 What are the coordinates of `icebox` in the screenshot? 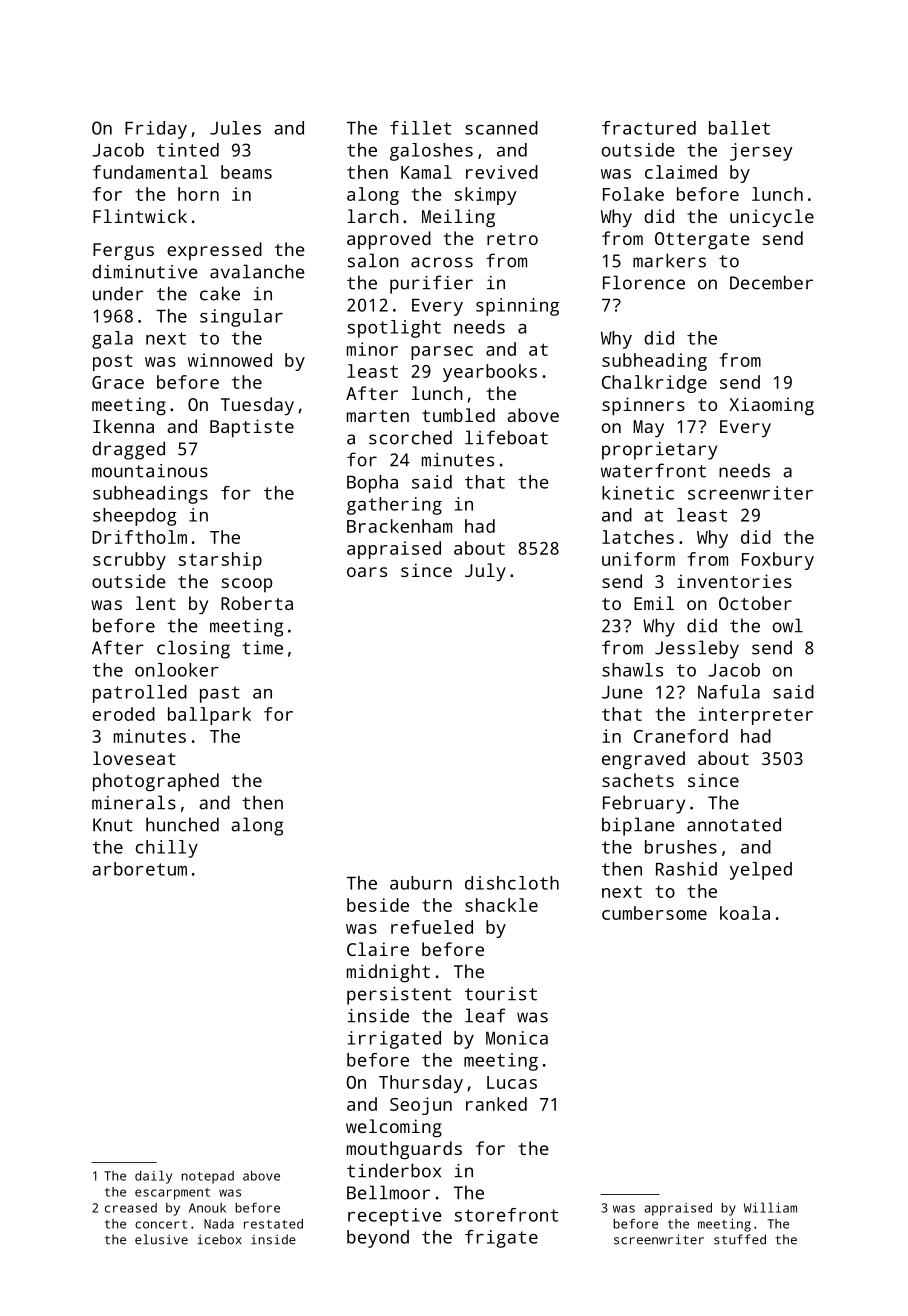 It's located at (219, 1239).
